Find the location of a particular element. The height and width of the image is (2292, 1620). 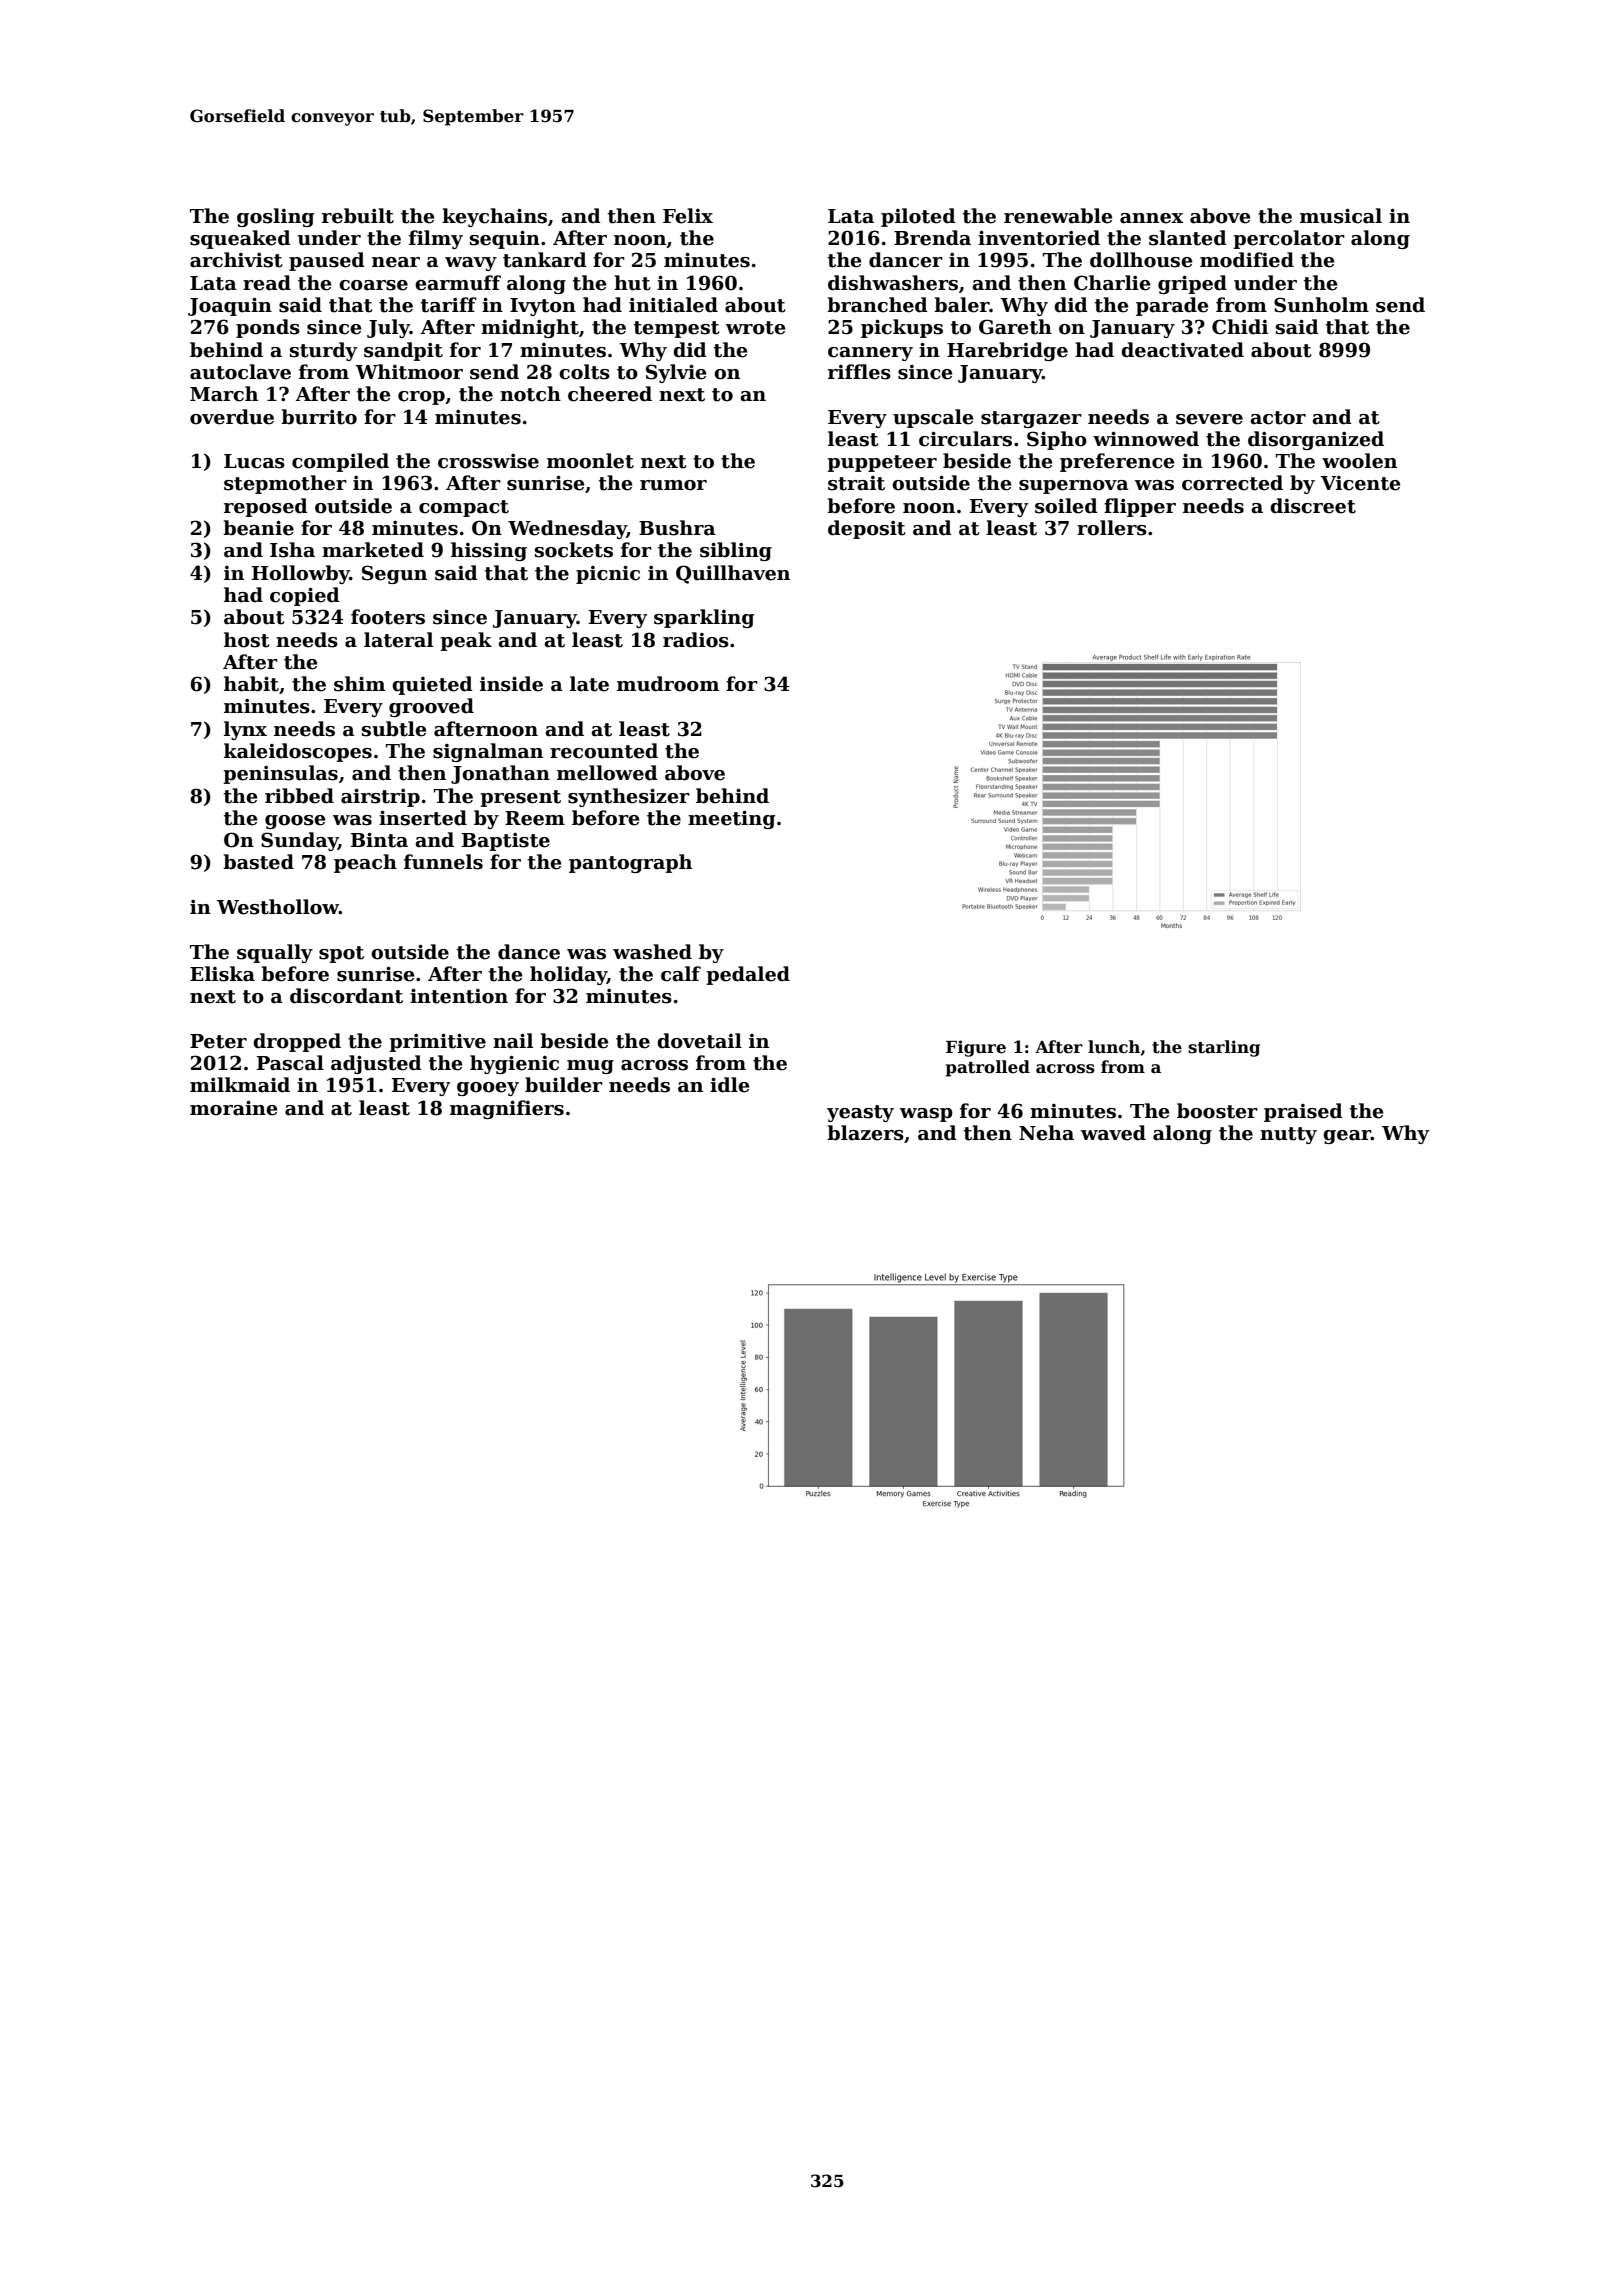

riffles is located at coordinates (859, 372).
